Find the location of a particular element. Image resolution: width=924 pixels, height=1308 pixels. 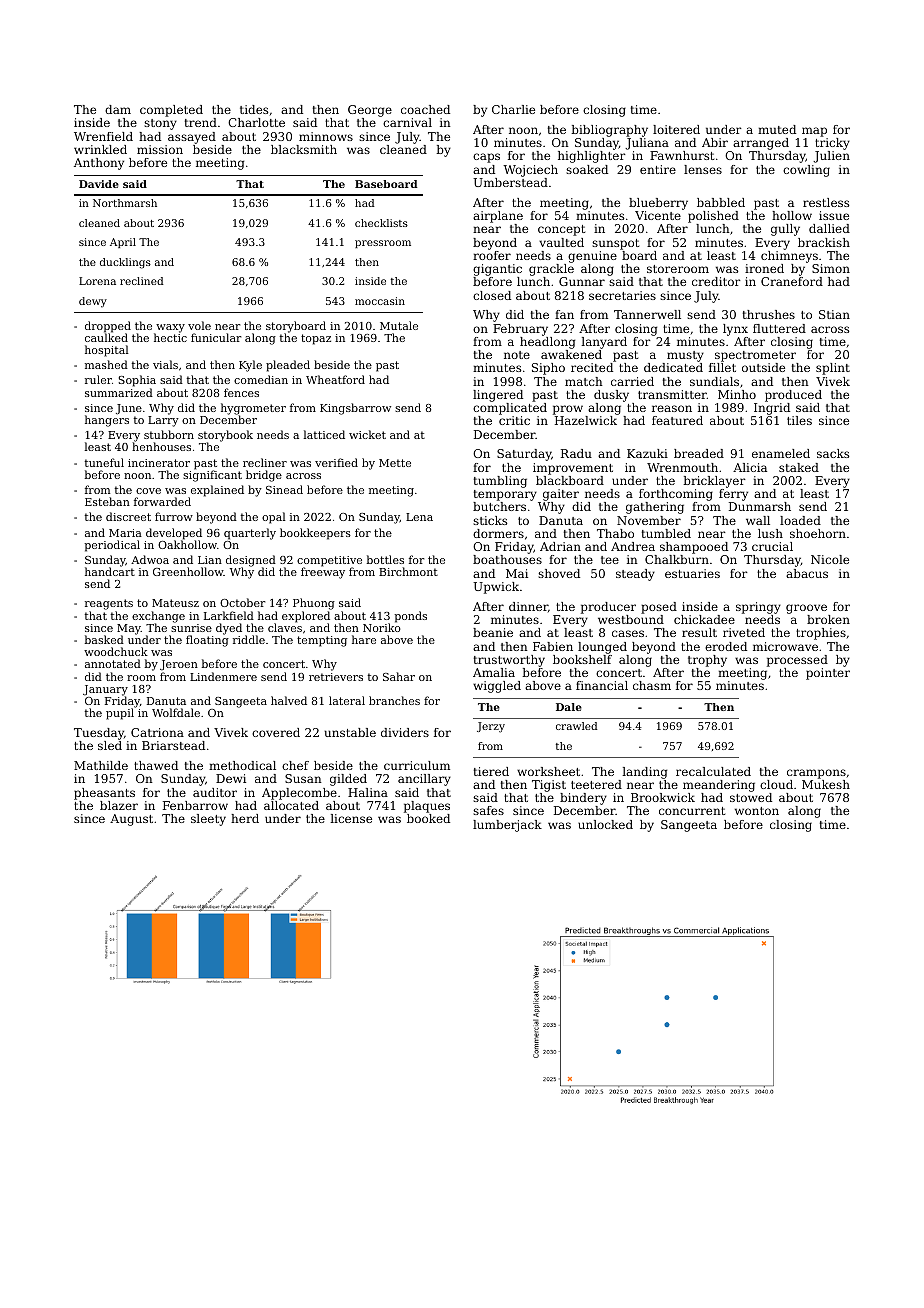

Briarstead is located at coordinates (173, 745).
